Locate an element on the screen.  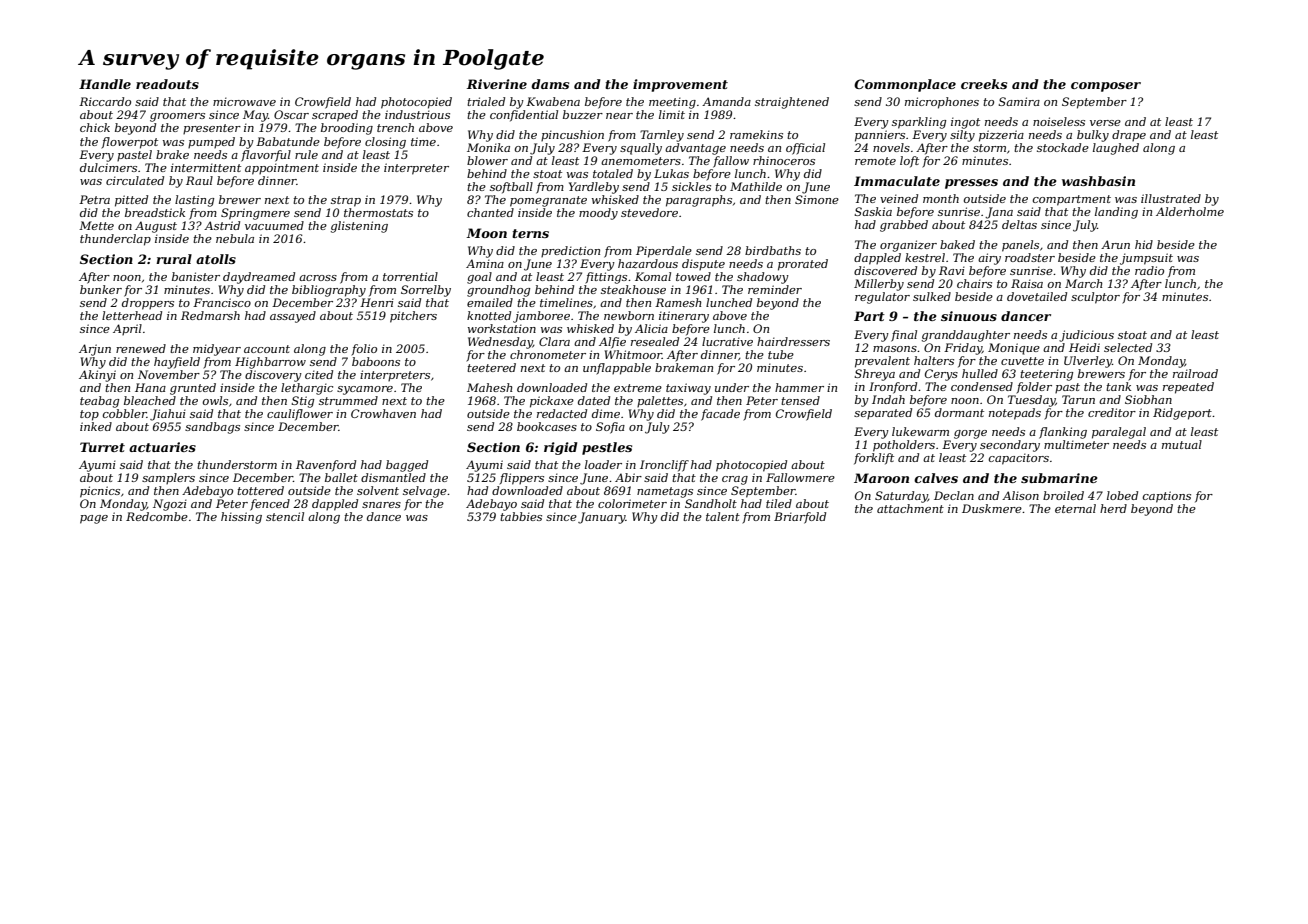
pitted is located at coordinates (131, 201).
